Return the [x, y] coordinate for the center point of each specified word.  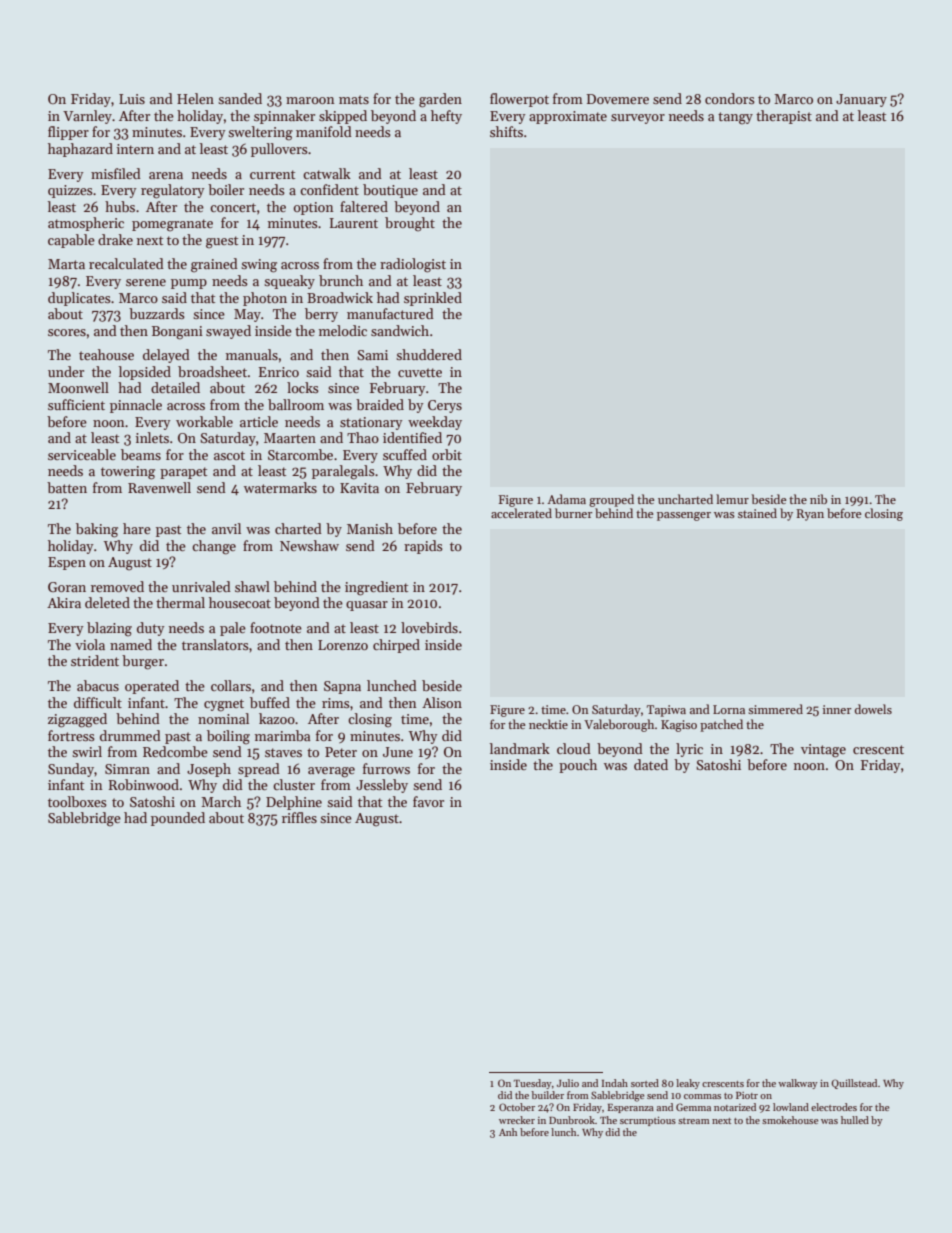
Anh [508, 1132]
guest [222, 242]
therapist [784, 117]
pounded [178, 819]
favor [428, 801]
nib [818, 499]
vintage [823, 751]
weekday [435, 423]
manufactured [390, 313]
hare [137, 528]
